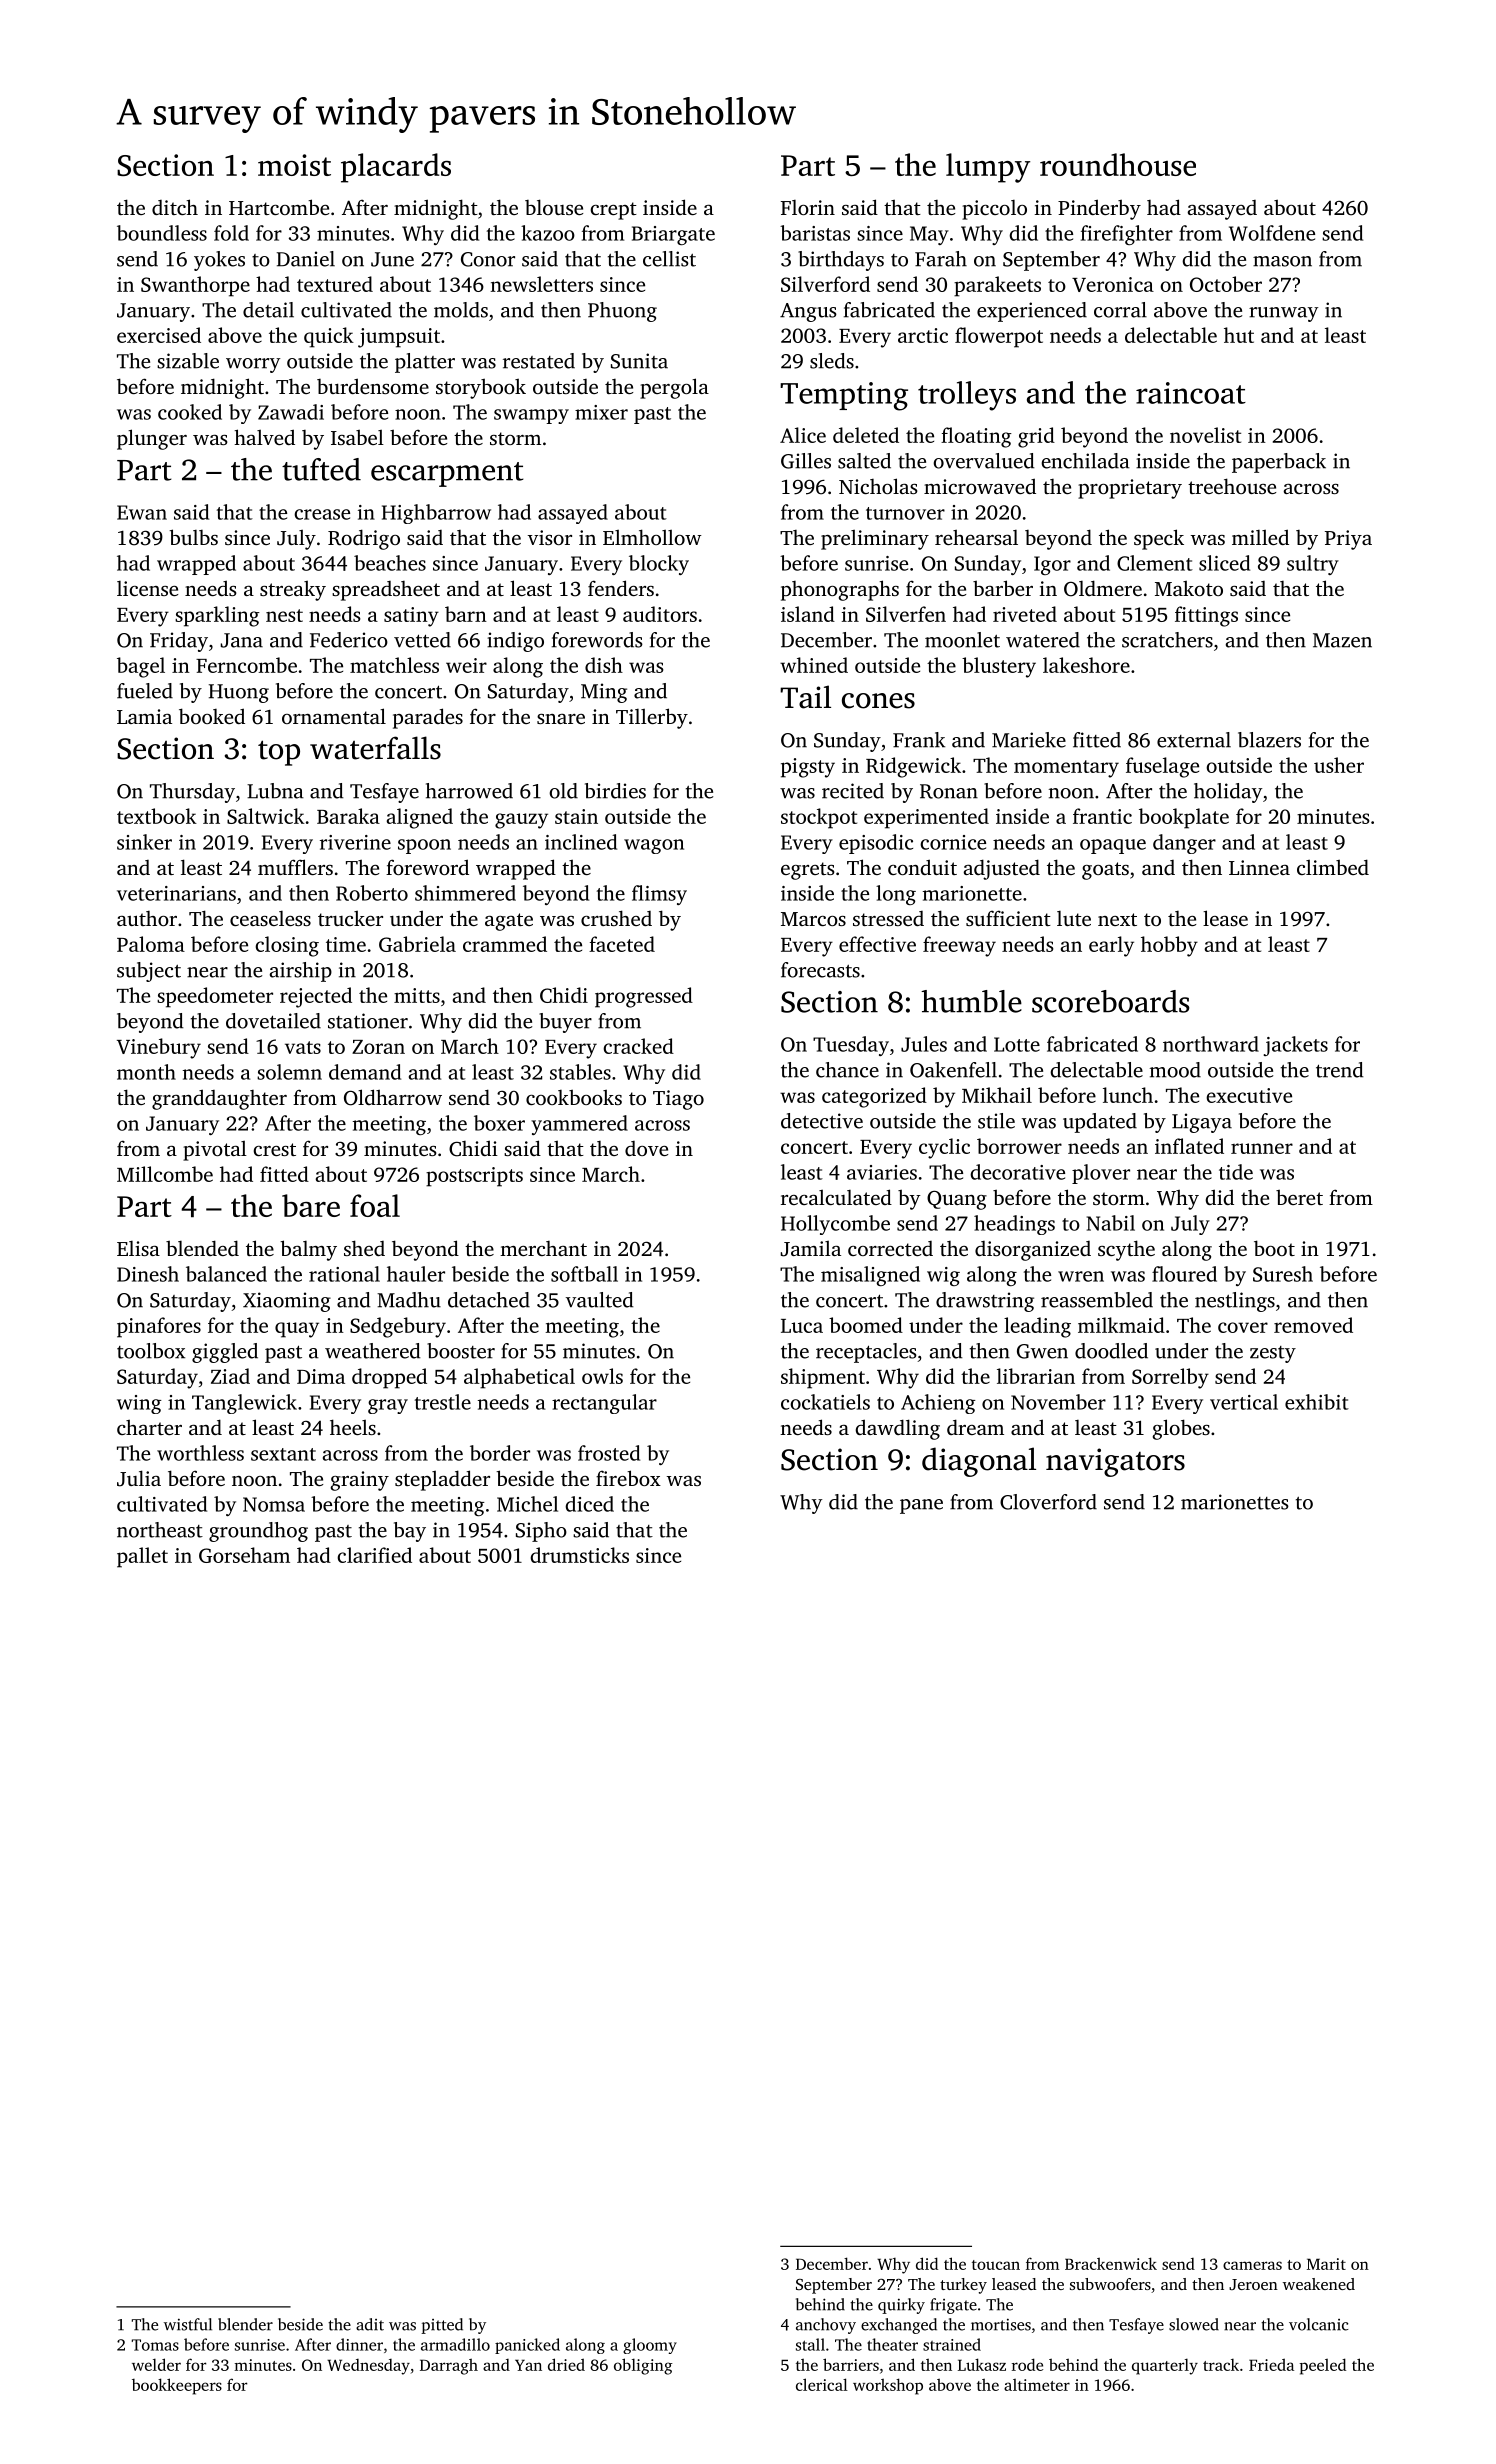 The height and width of the screenshot is (2464, 1496). Describe the element at coordinates (906, 614) in the screenshot. I see `Silverfen` at that location.
